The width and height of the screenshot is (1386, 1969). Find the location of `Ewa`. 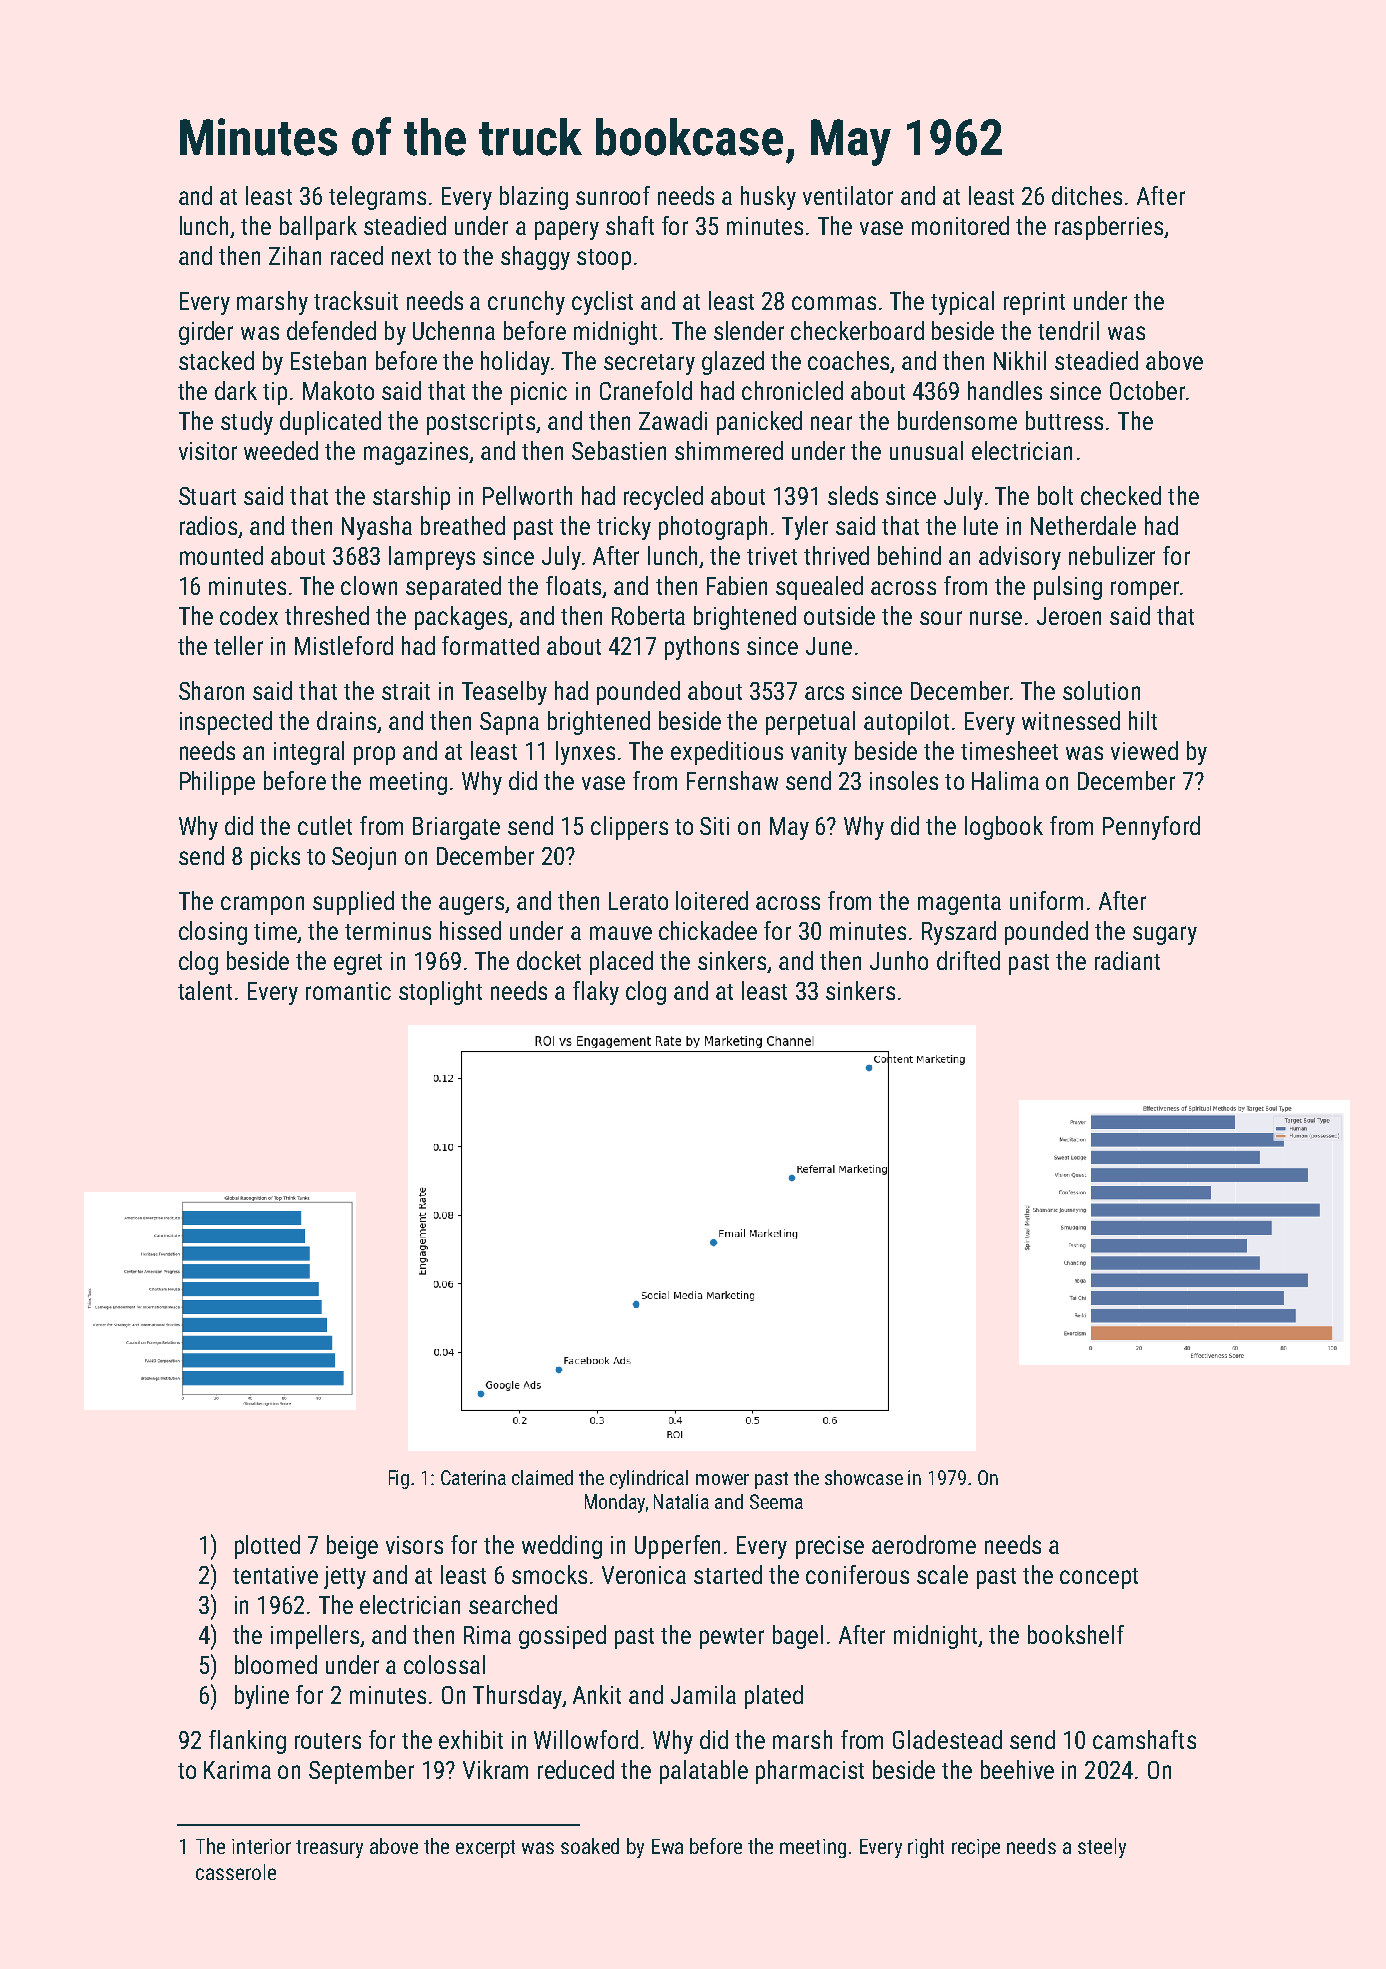

Ewa is located at coordinates (667, 1846).
